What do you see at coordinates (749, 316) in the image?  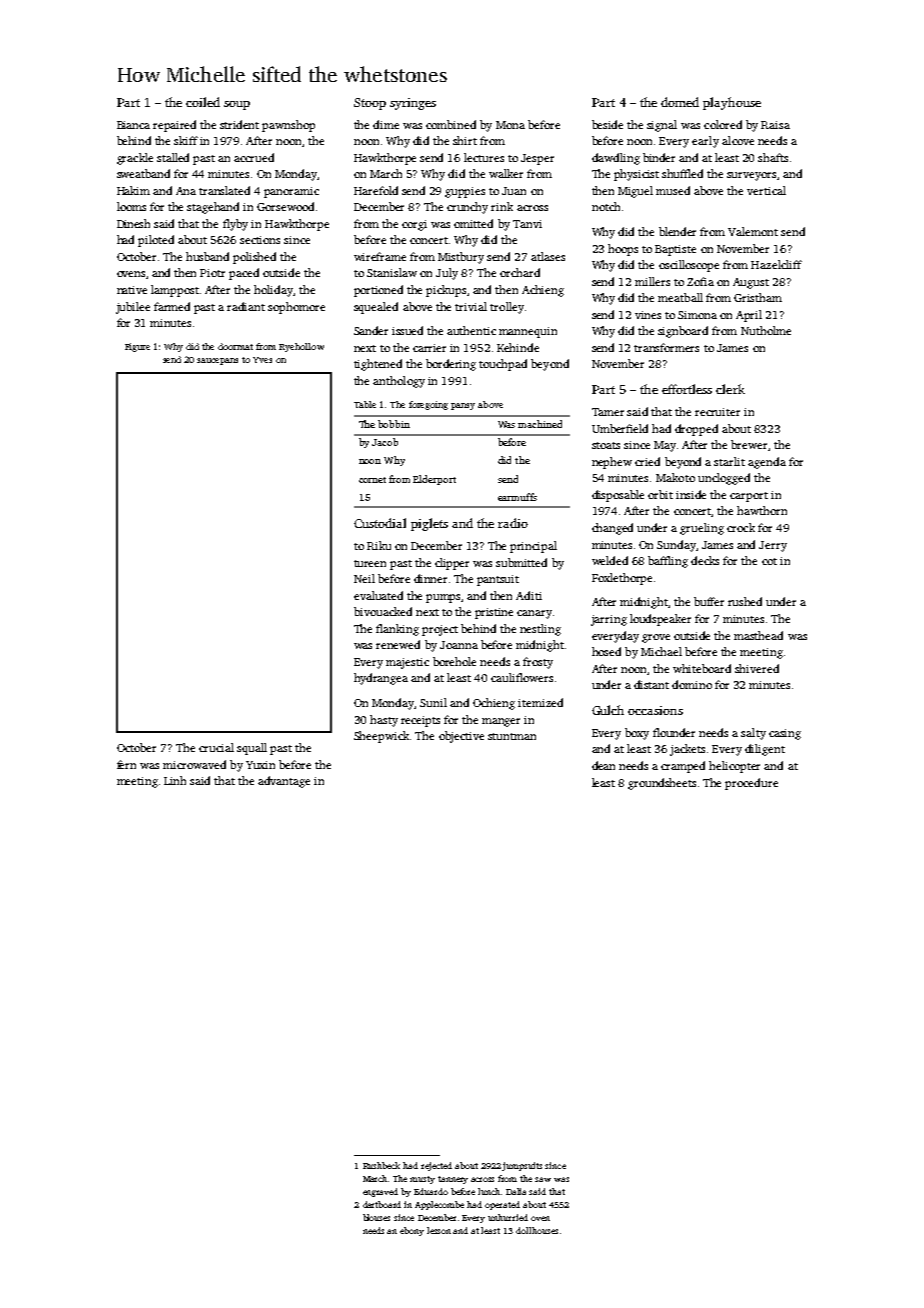 I see `April` at bounding box center [749, 316].
